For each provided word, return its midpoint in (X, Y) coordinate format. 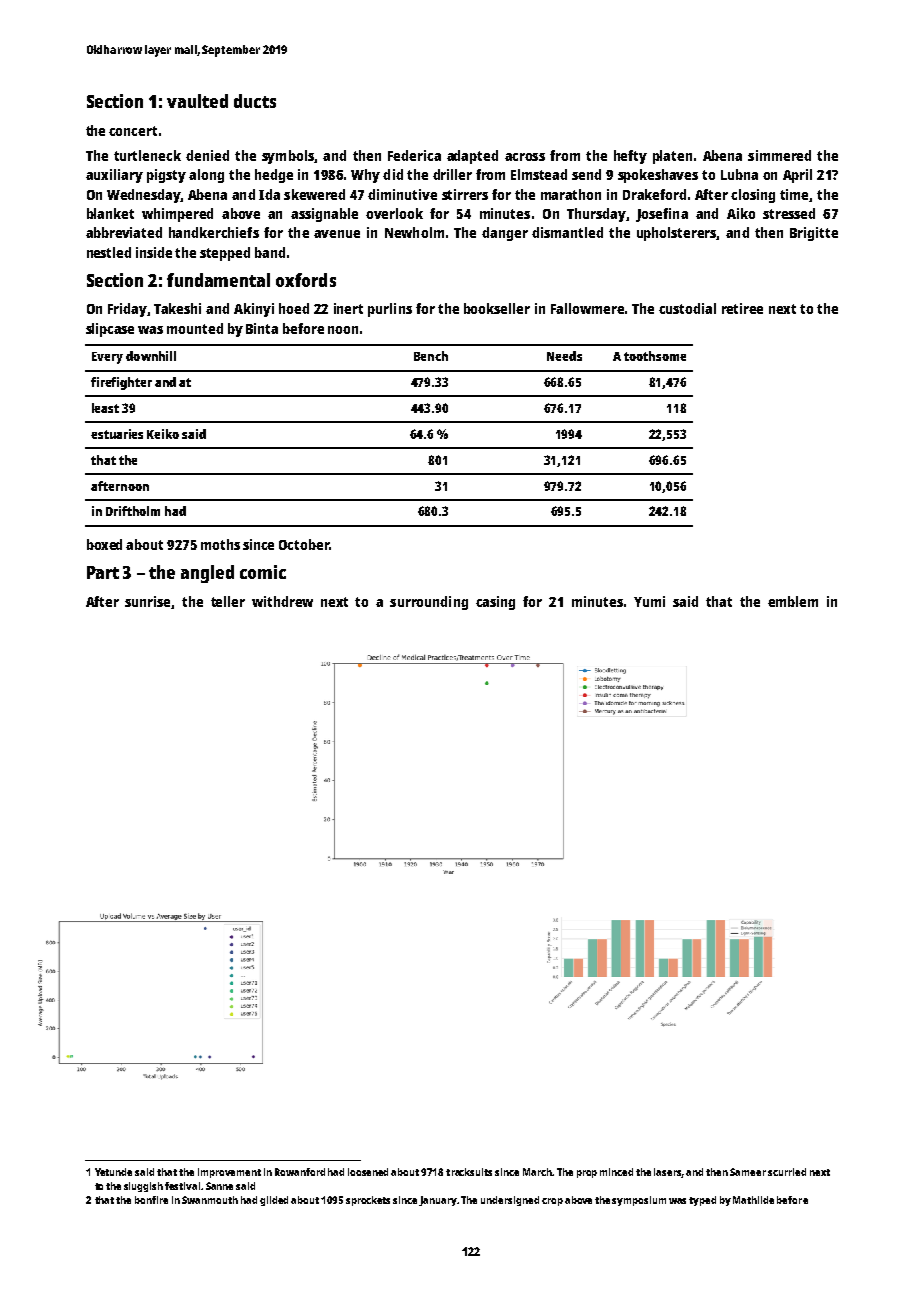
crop (552, 1202)
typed (702, 1201)
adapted (472, 157)
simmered (779, 155)
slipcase (110, 330)
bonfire (151, 1200)
